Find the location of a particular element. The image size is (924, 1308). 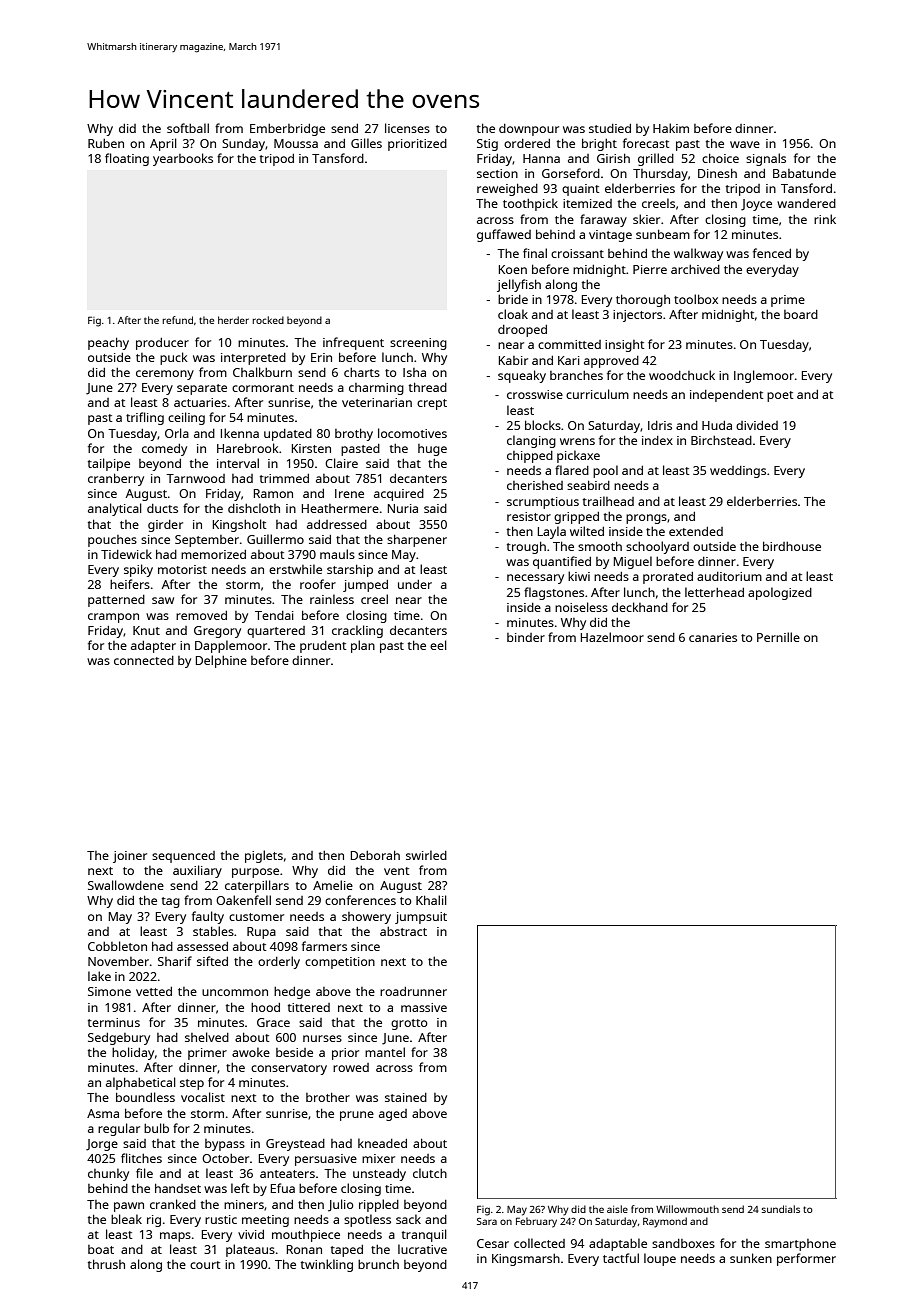

sequenced is located at coordinates (183, 857).
